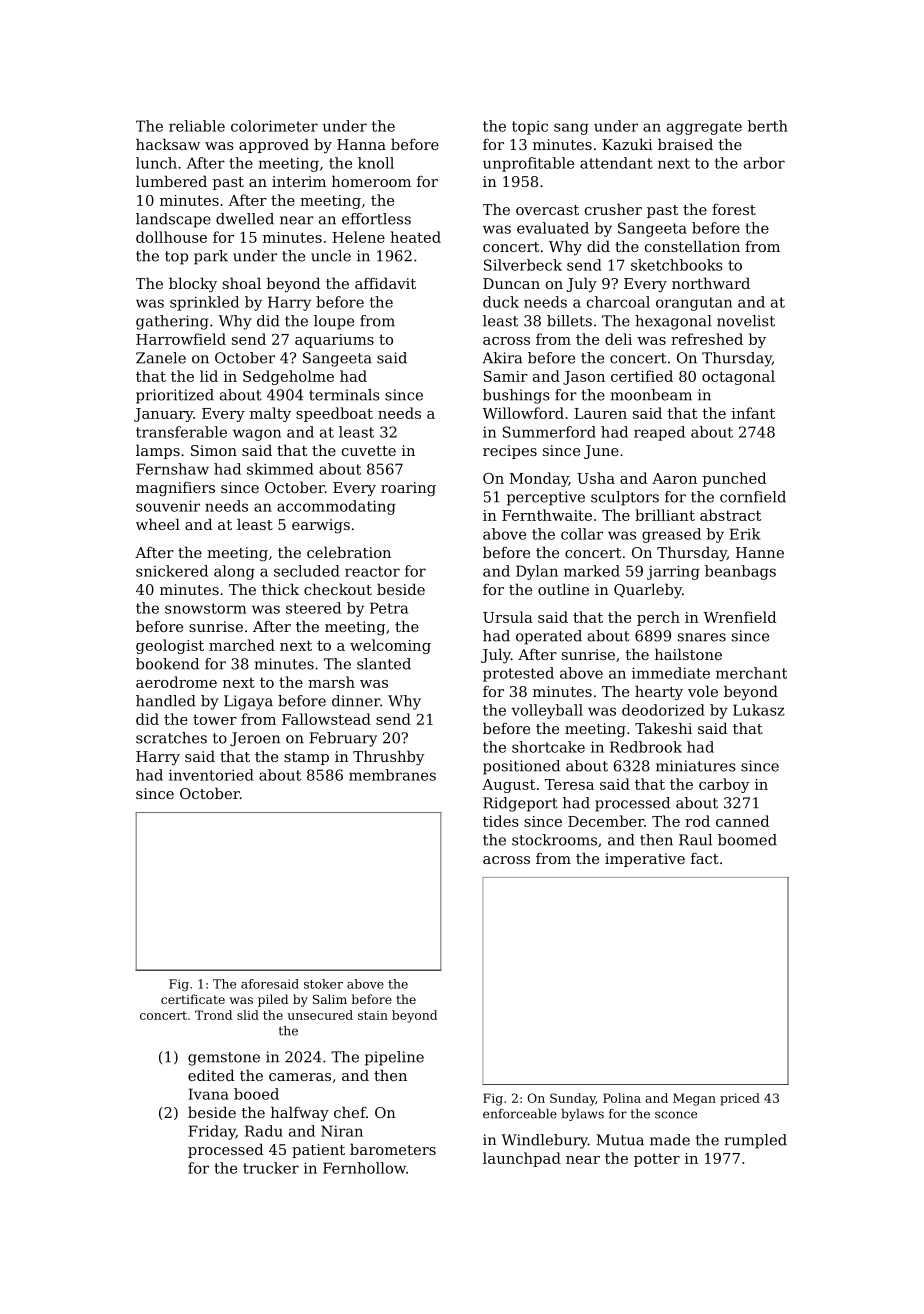  Describe the element at coordinates (613, 209) in the document. I see `crusher` at that location.
